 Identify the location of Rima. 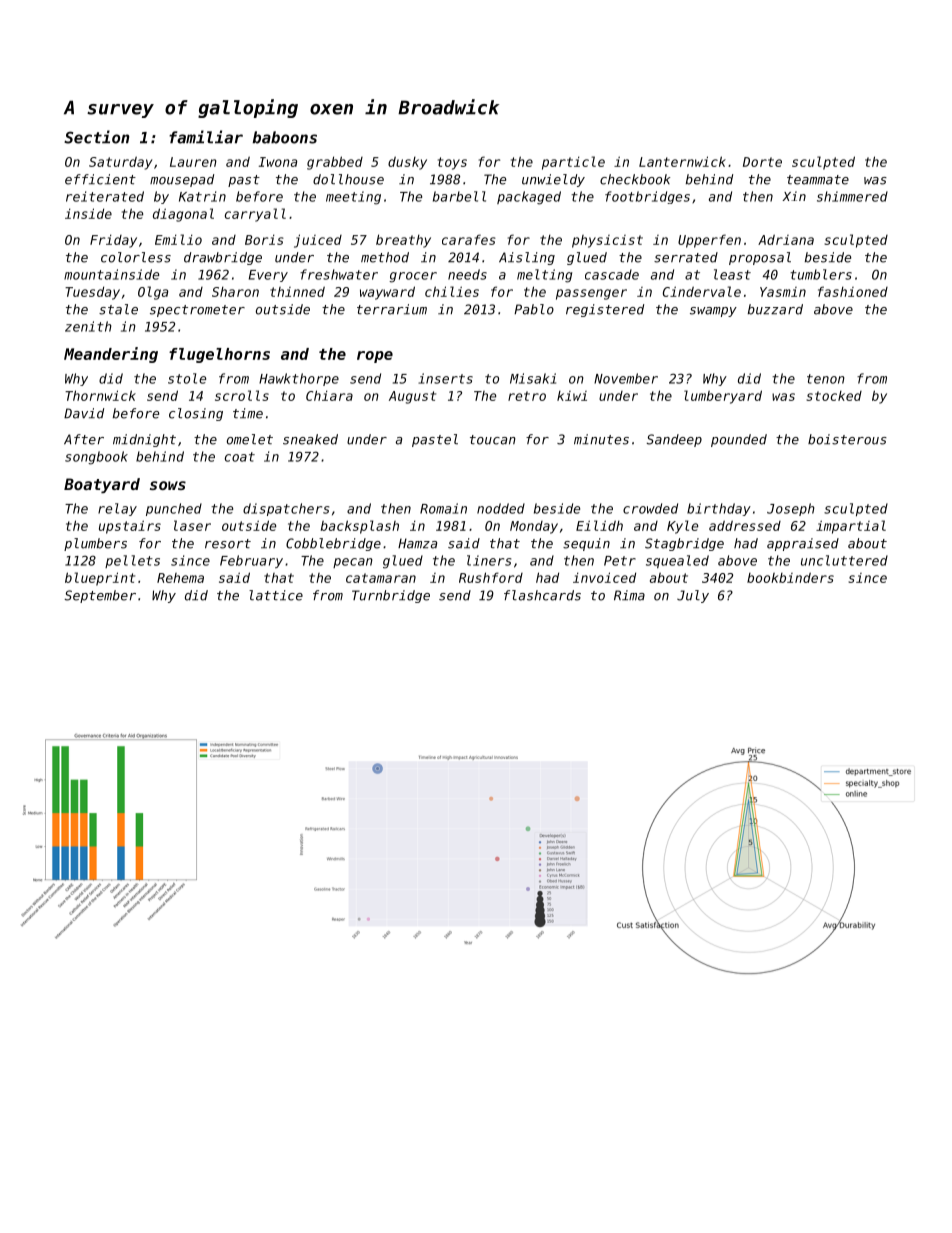
(629, 595).
